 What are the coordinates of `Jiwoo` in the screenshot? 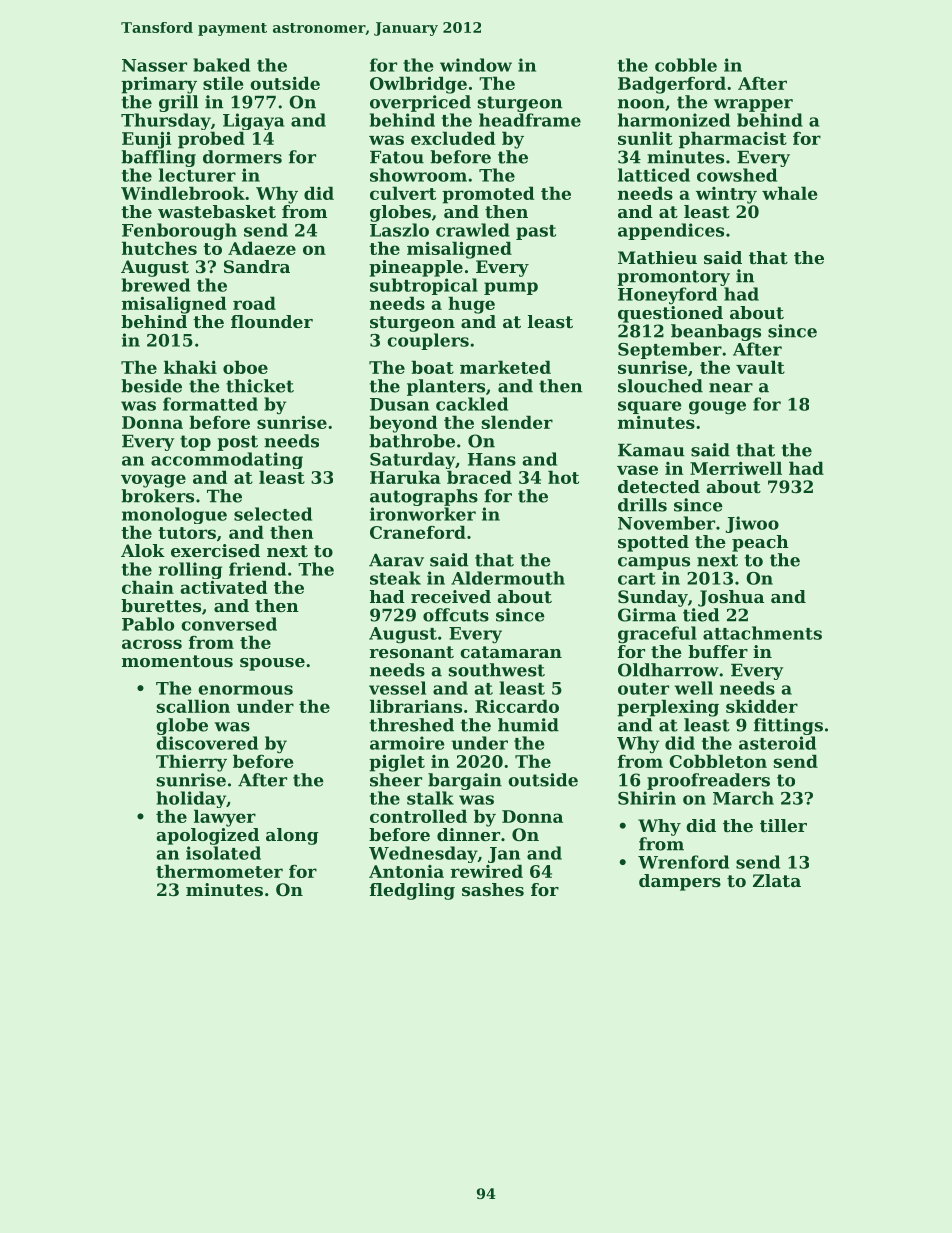 It's located at (752, 524).
